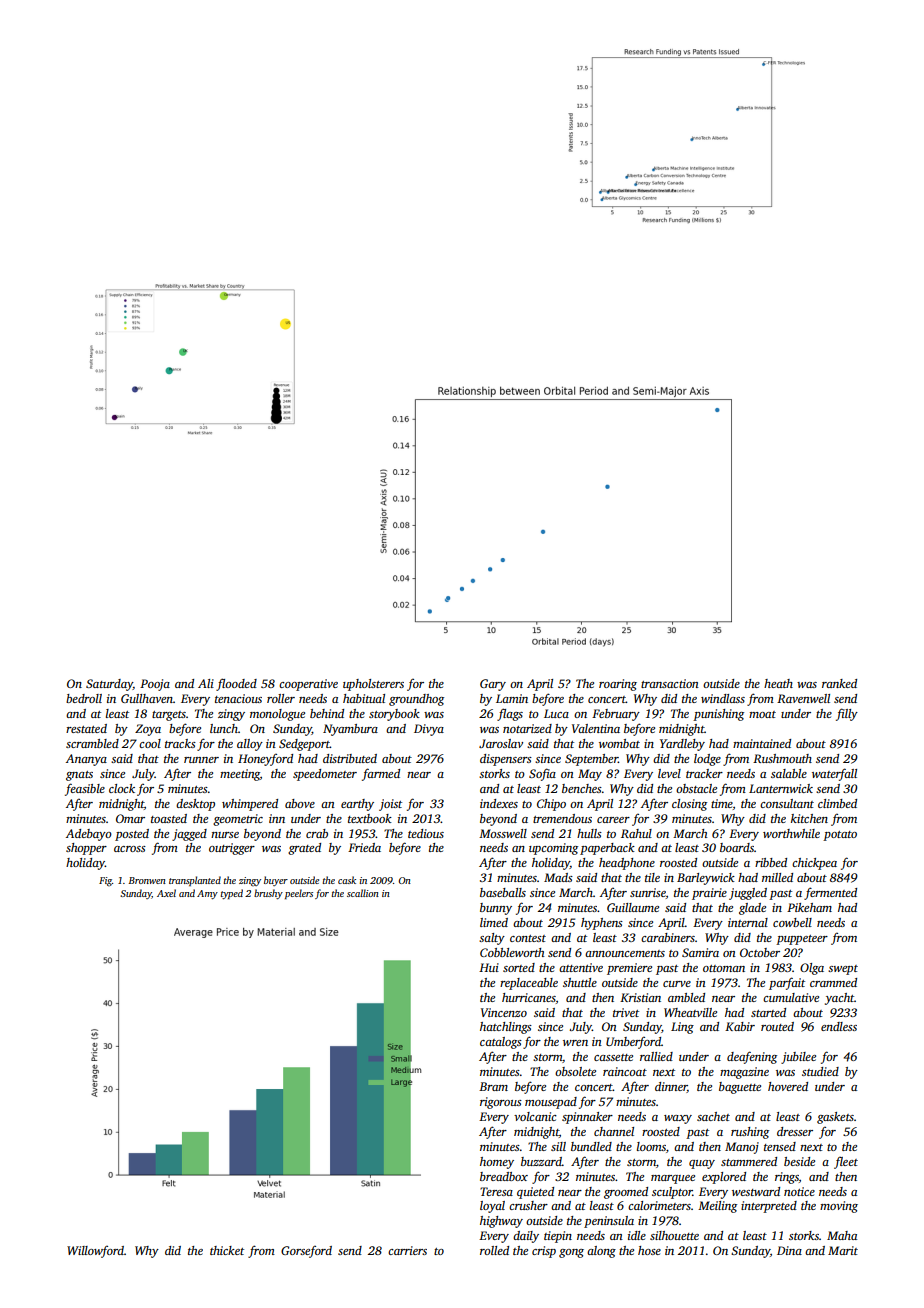 The width and height of the page is (924, 1308). Describe the element at coordinates (373, 685) in the page. I see `upholsterers` at that location.
